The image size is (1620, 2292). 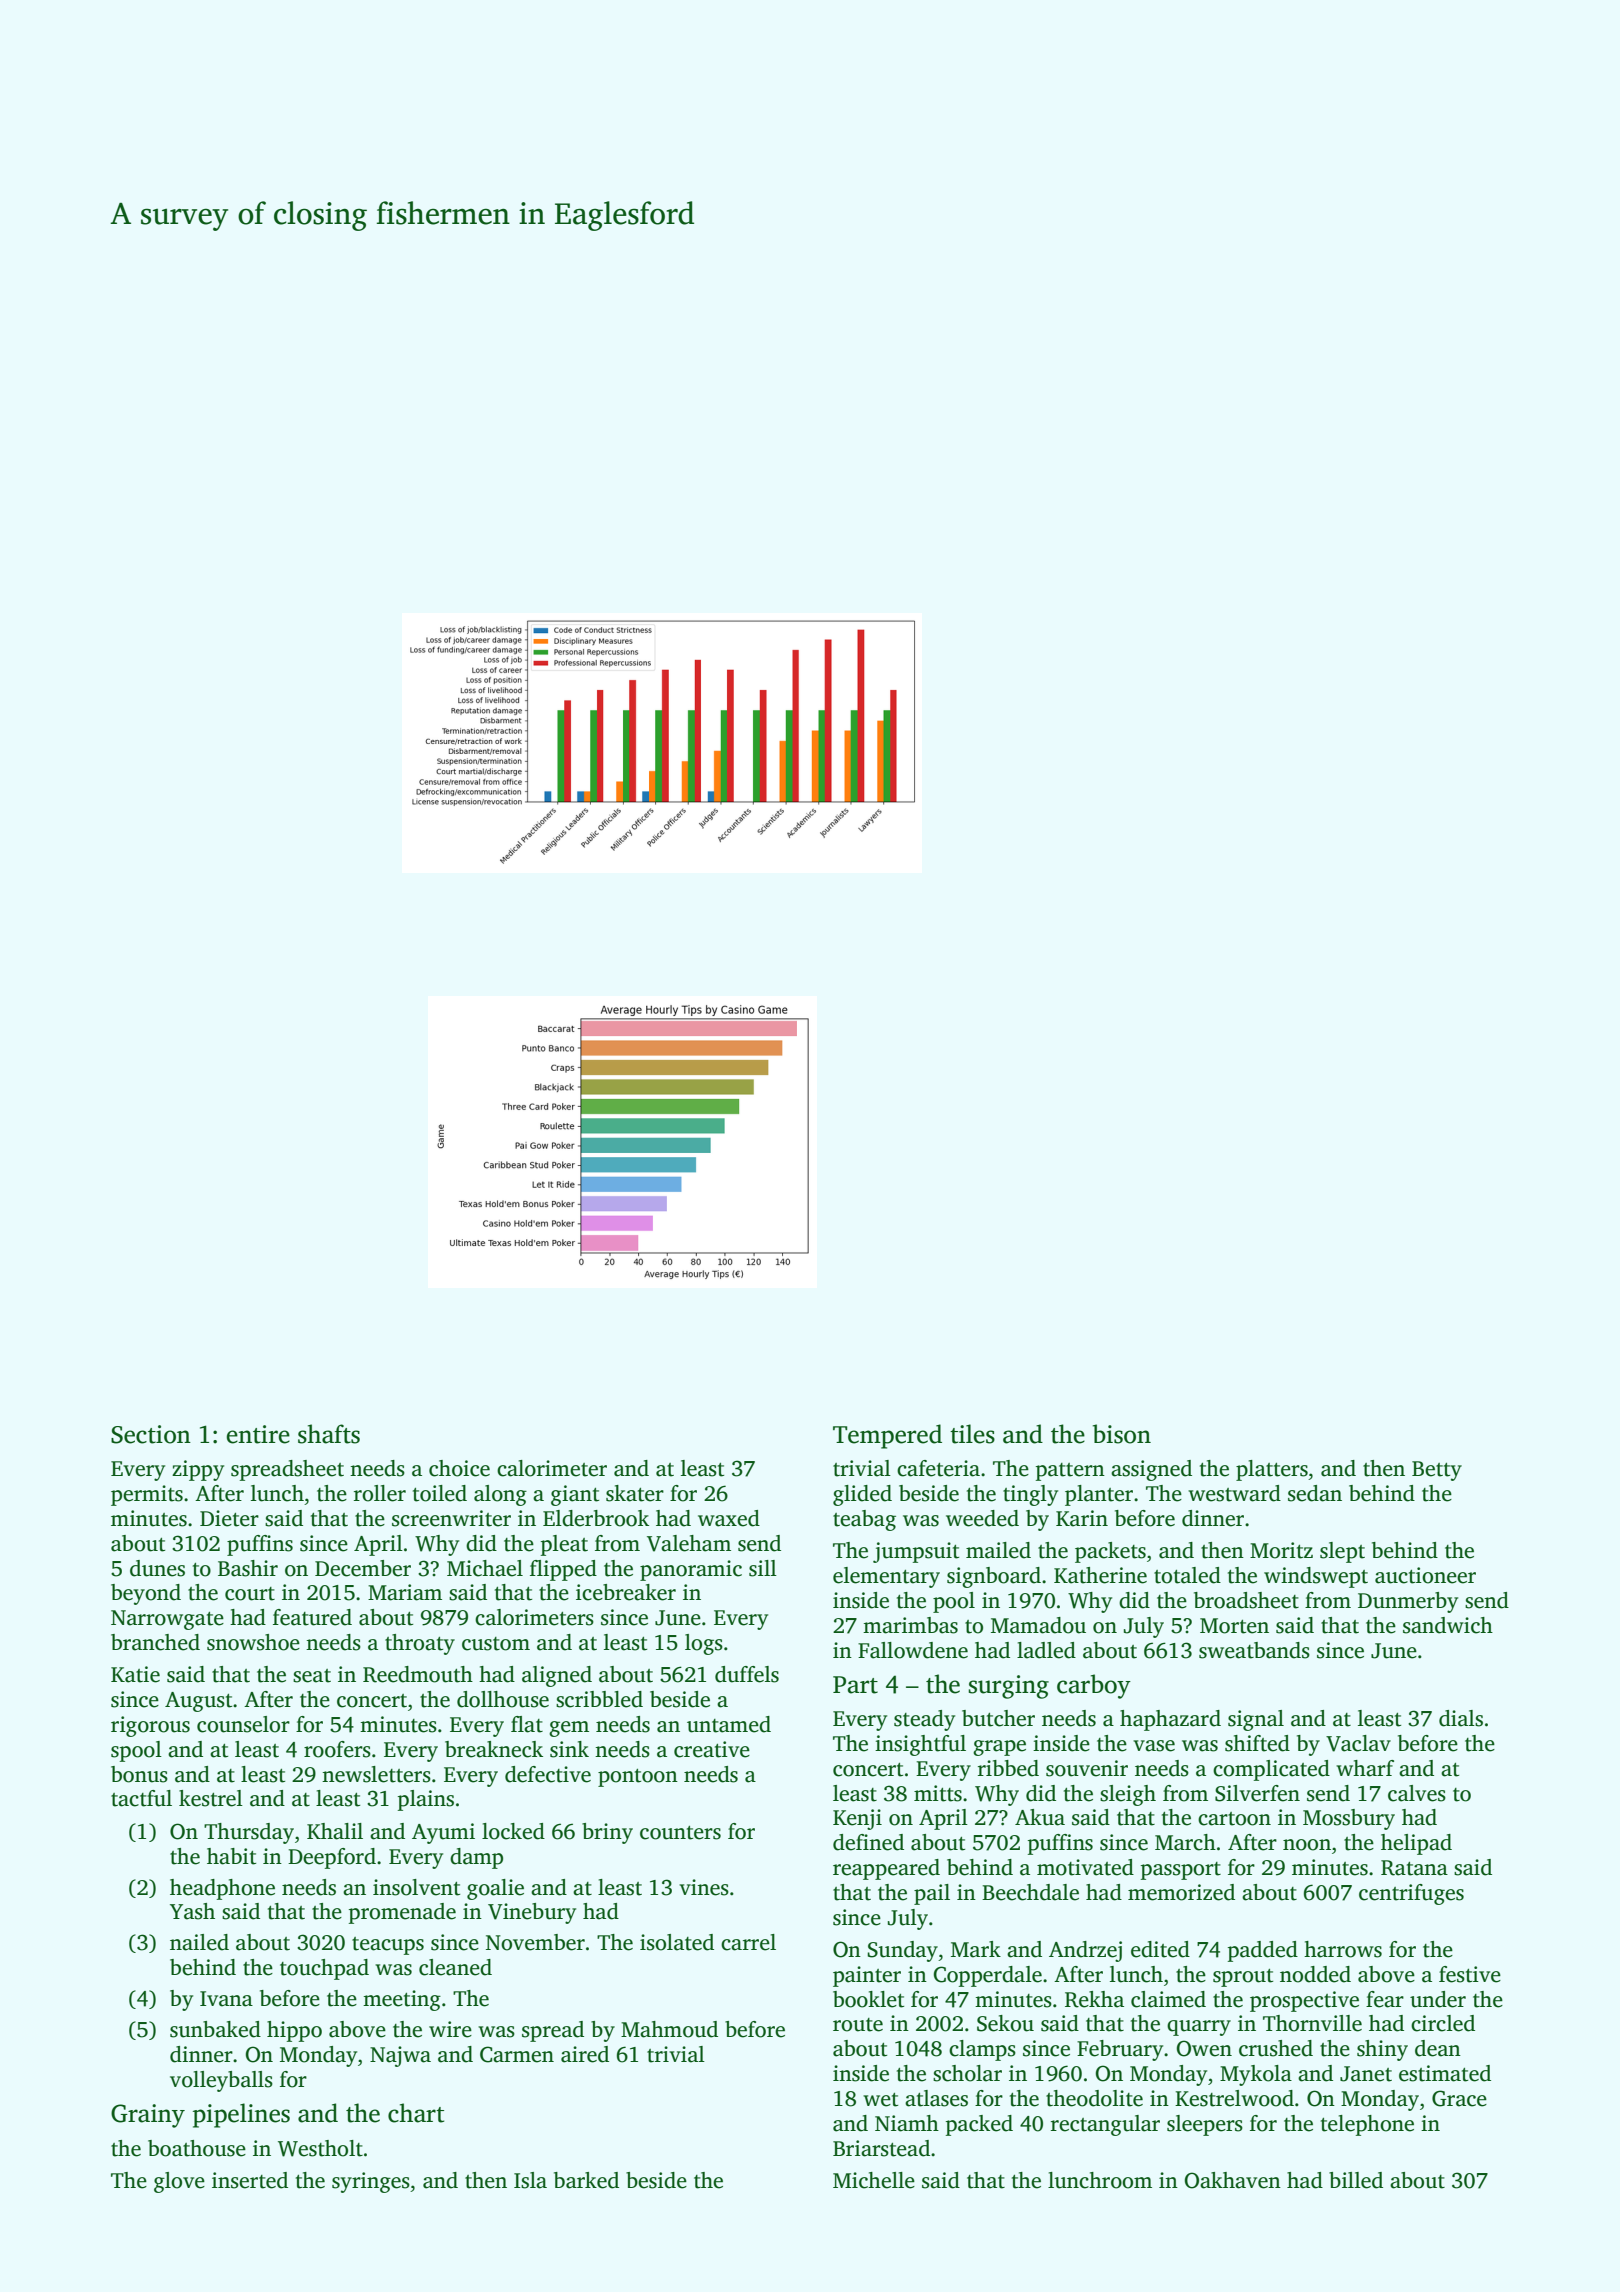 I want to click on volleyballs, so click(x=221, y=2081).
